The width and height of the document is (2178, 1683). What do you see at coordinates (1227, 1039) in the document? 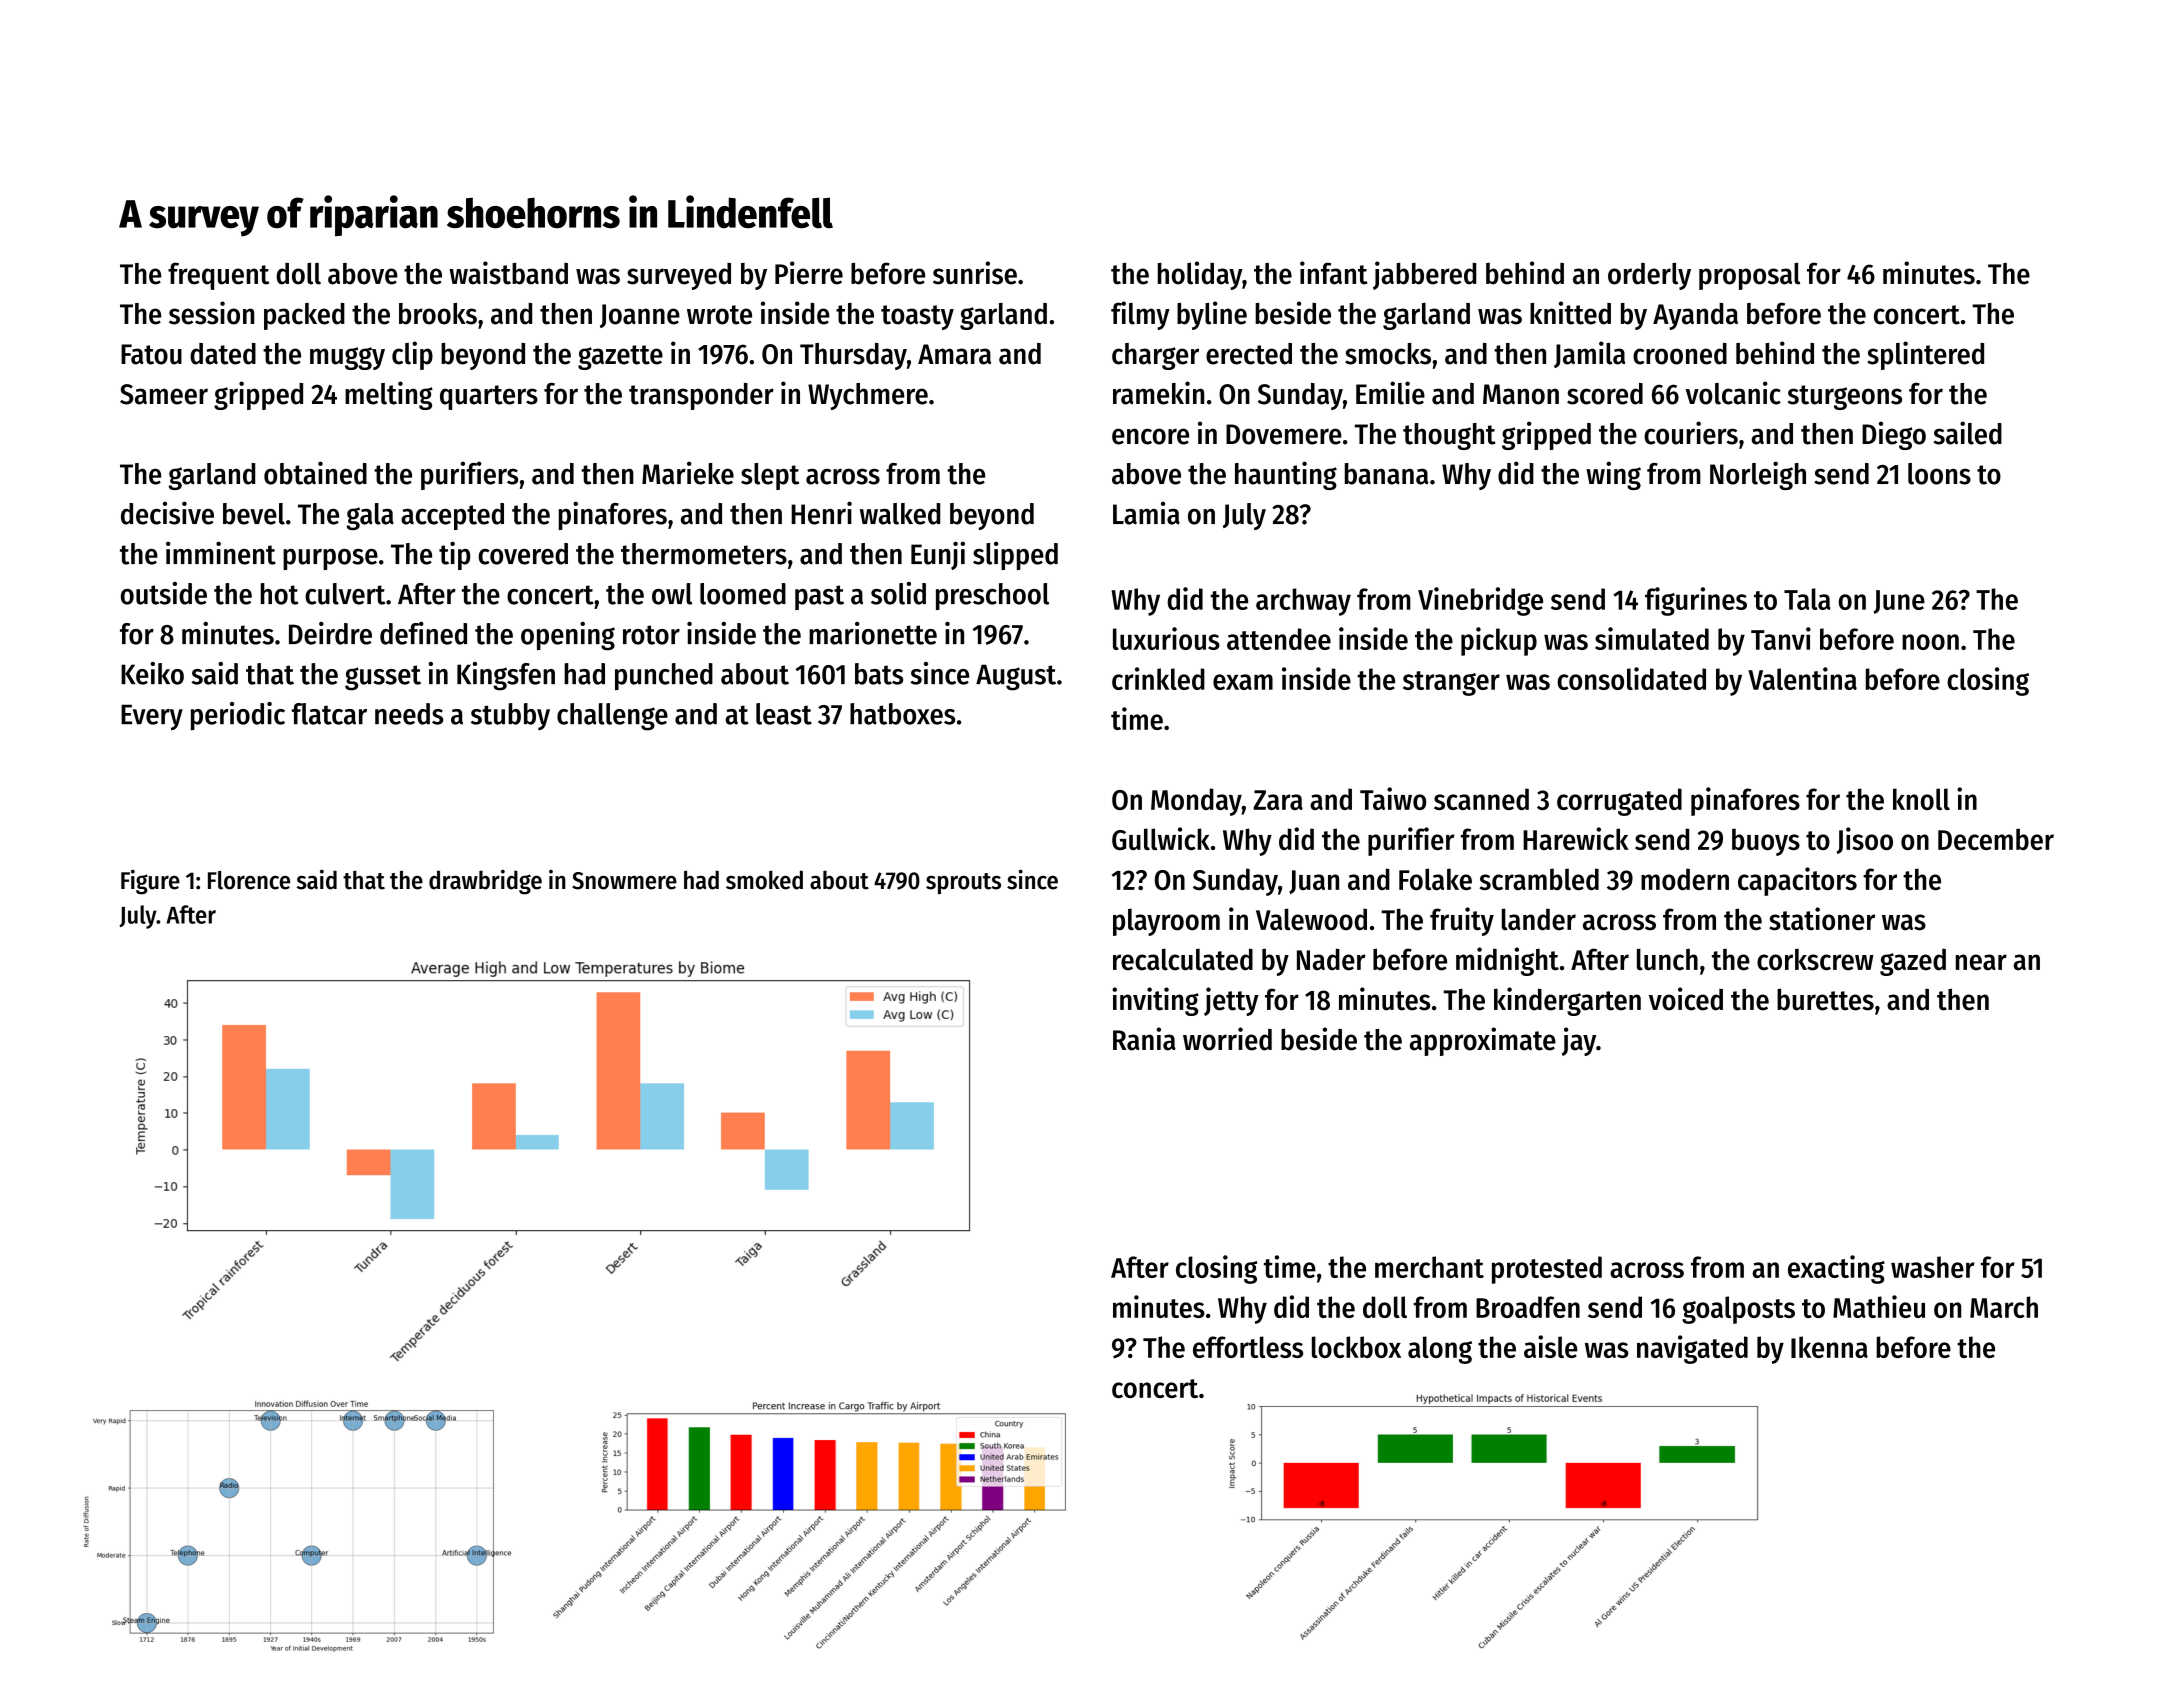
I see `worried` at bounding box center [1227, 1039].
